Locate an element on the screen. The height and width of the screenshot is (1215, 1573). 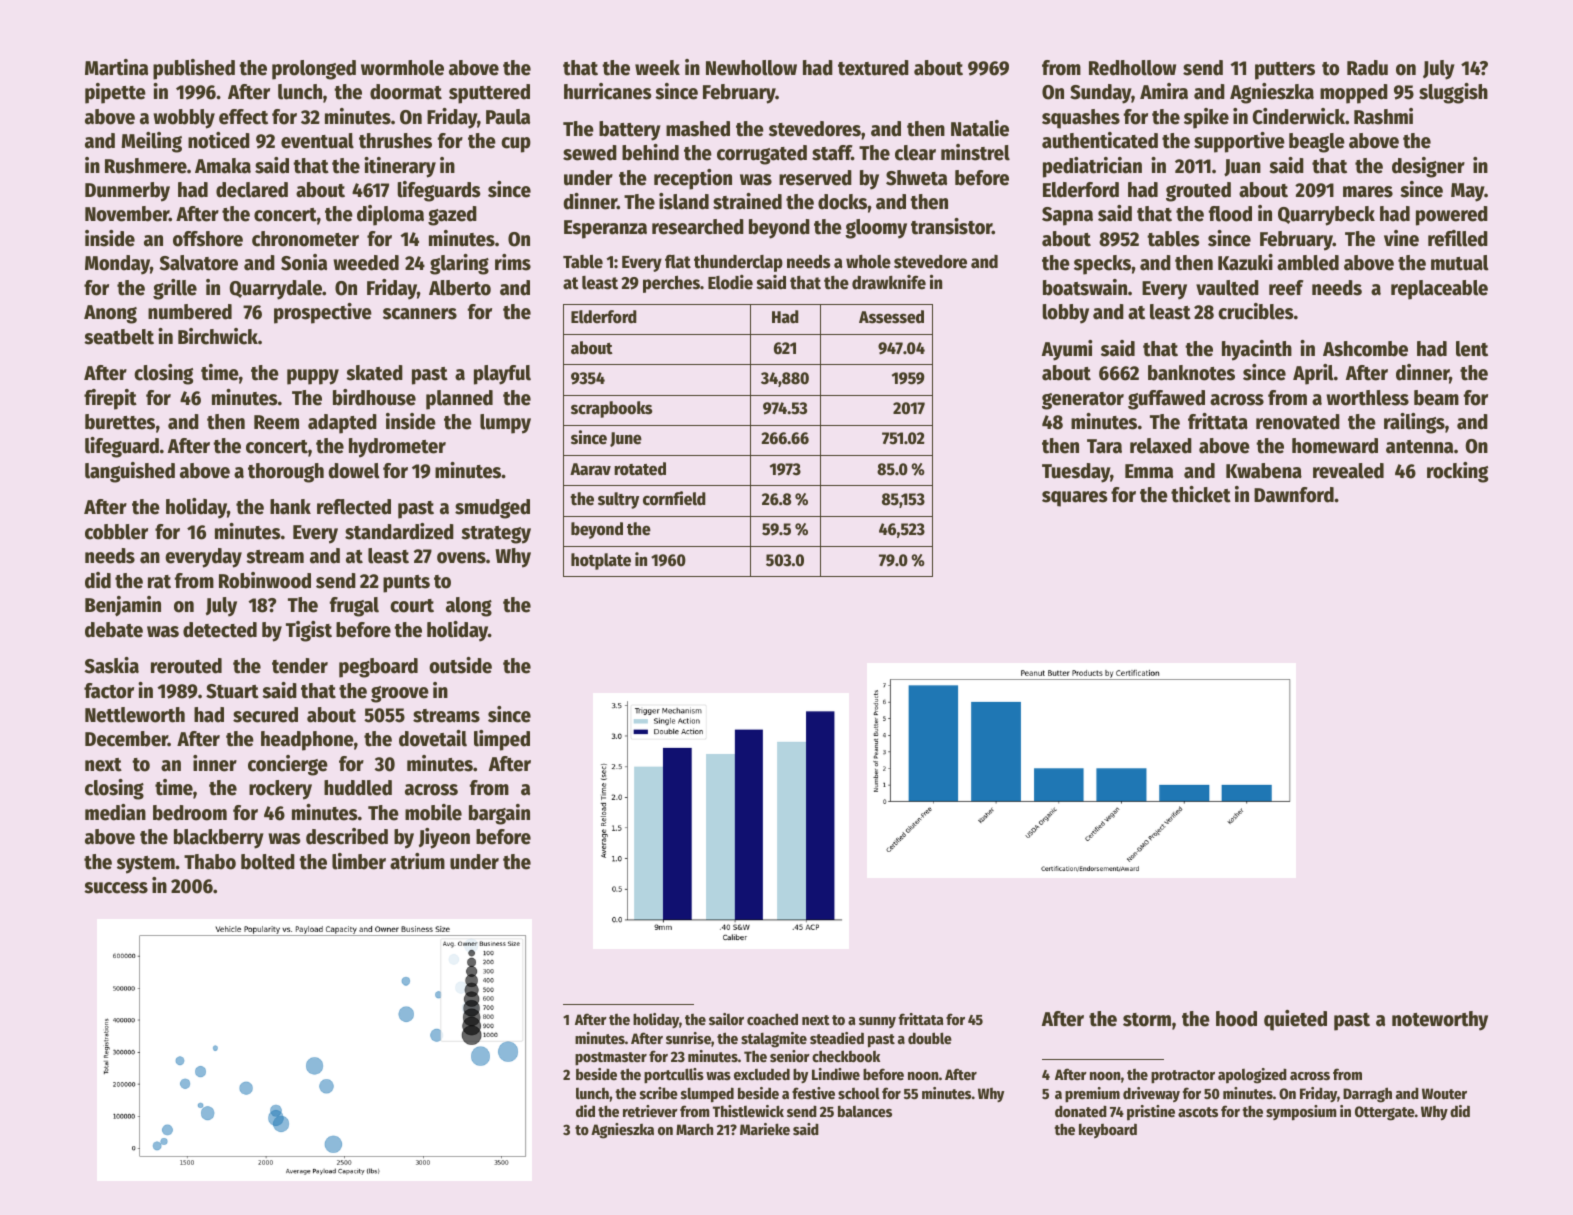
Ottergate is located at coordinates (1385, 1113).
